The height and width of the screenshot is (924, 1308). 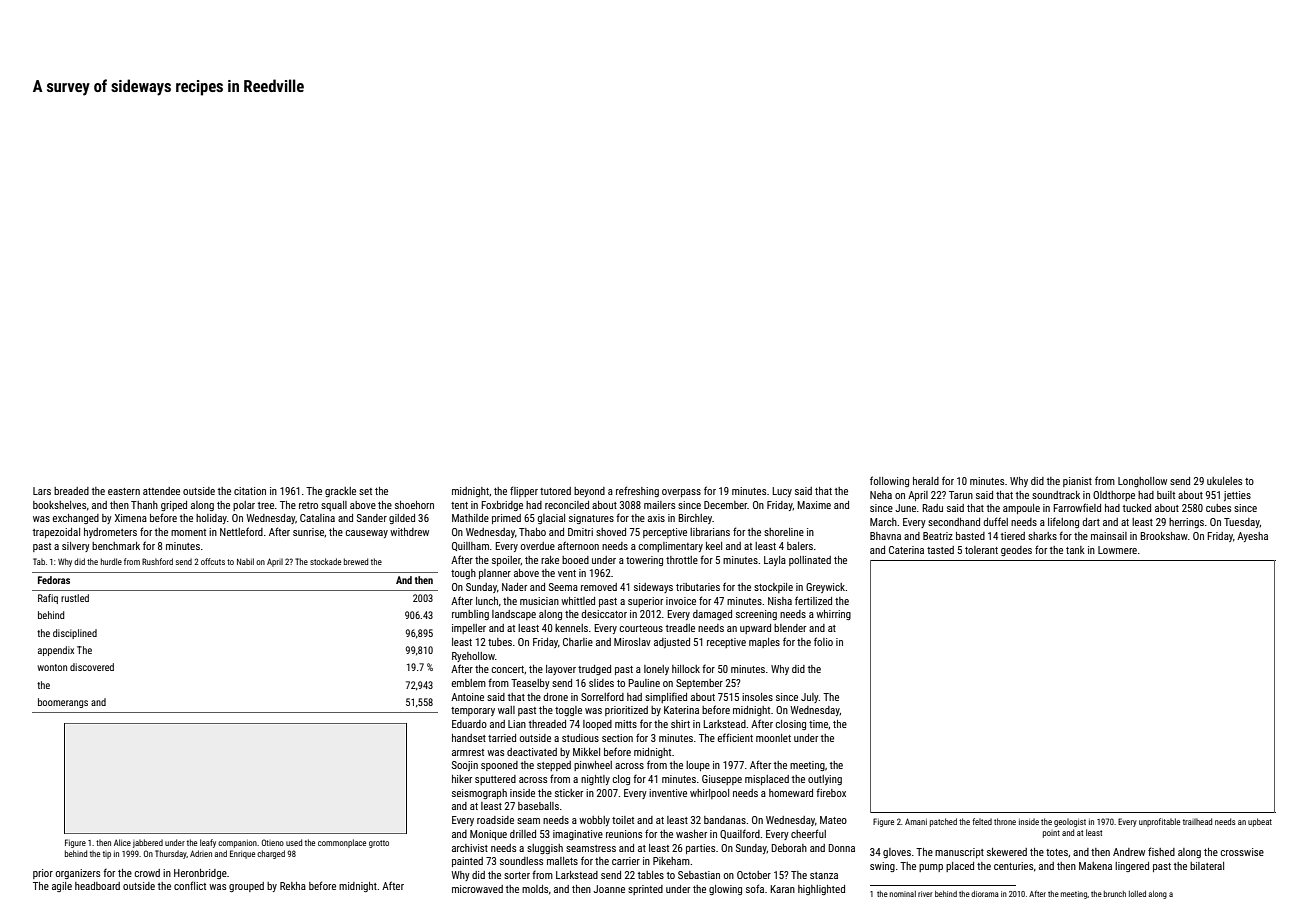 I want to click on Fedoras, so click(x=54, y=580).
